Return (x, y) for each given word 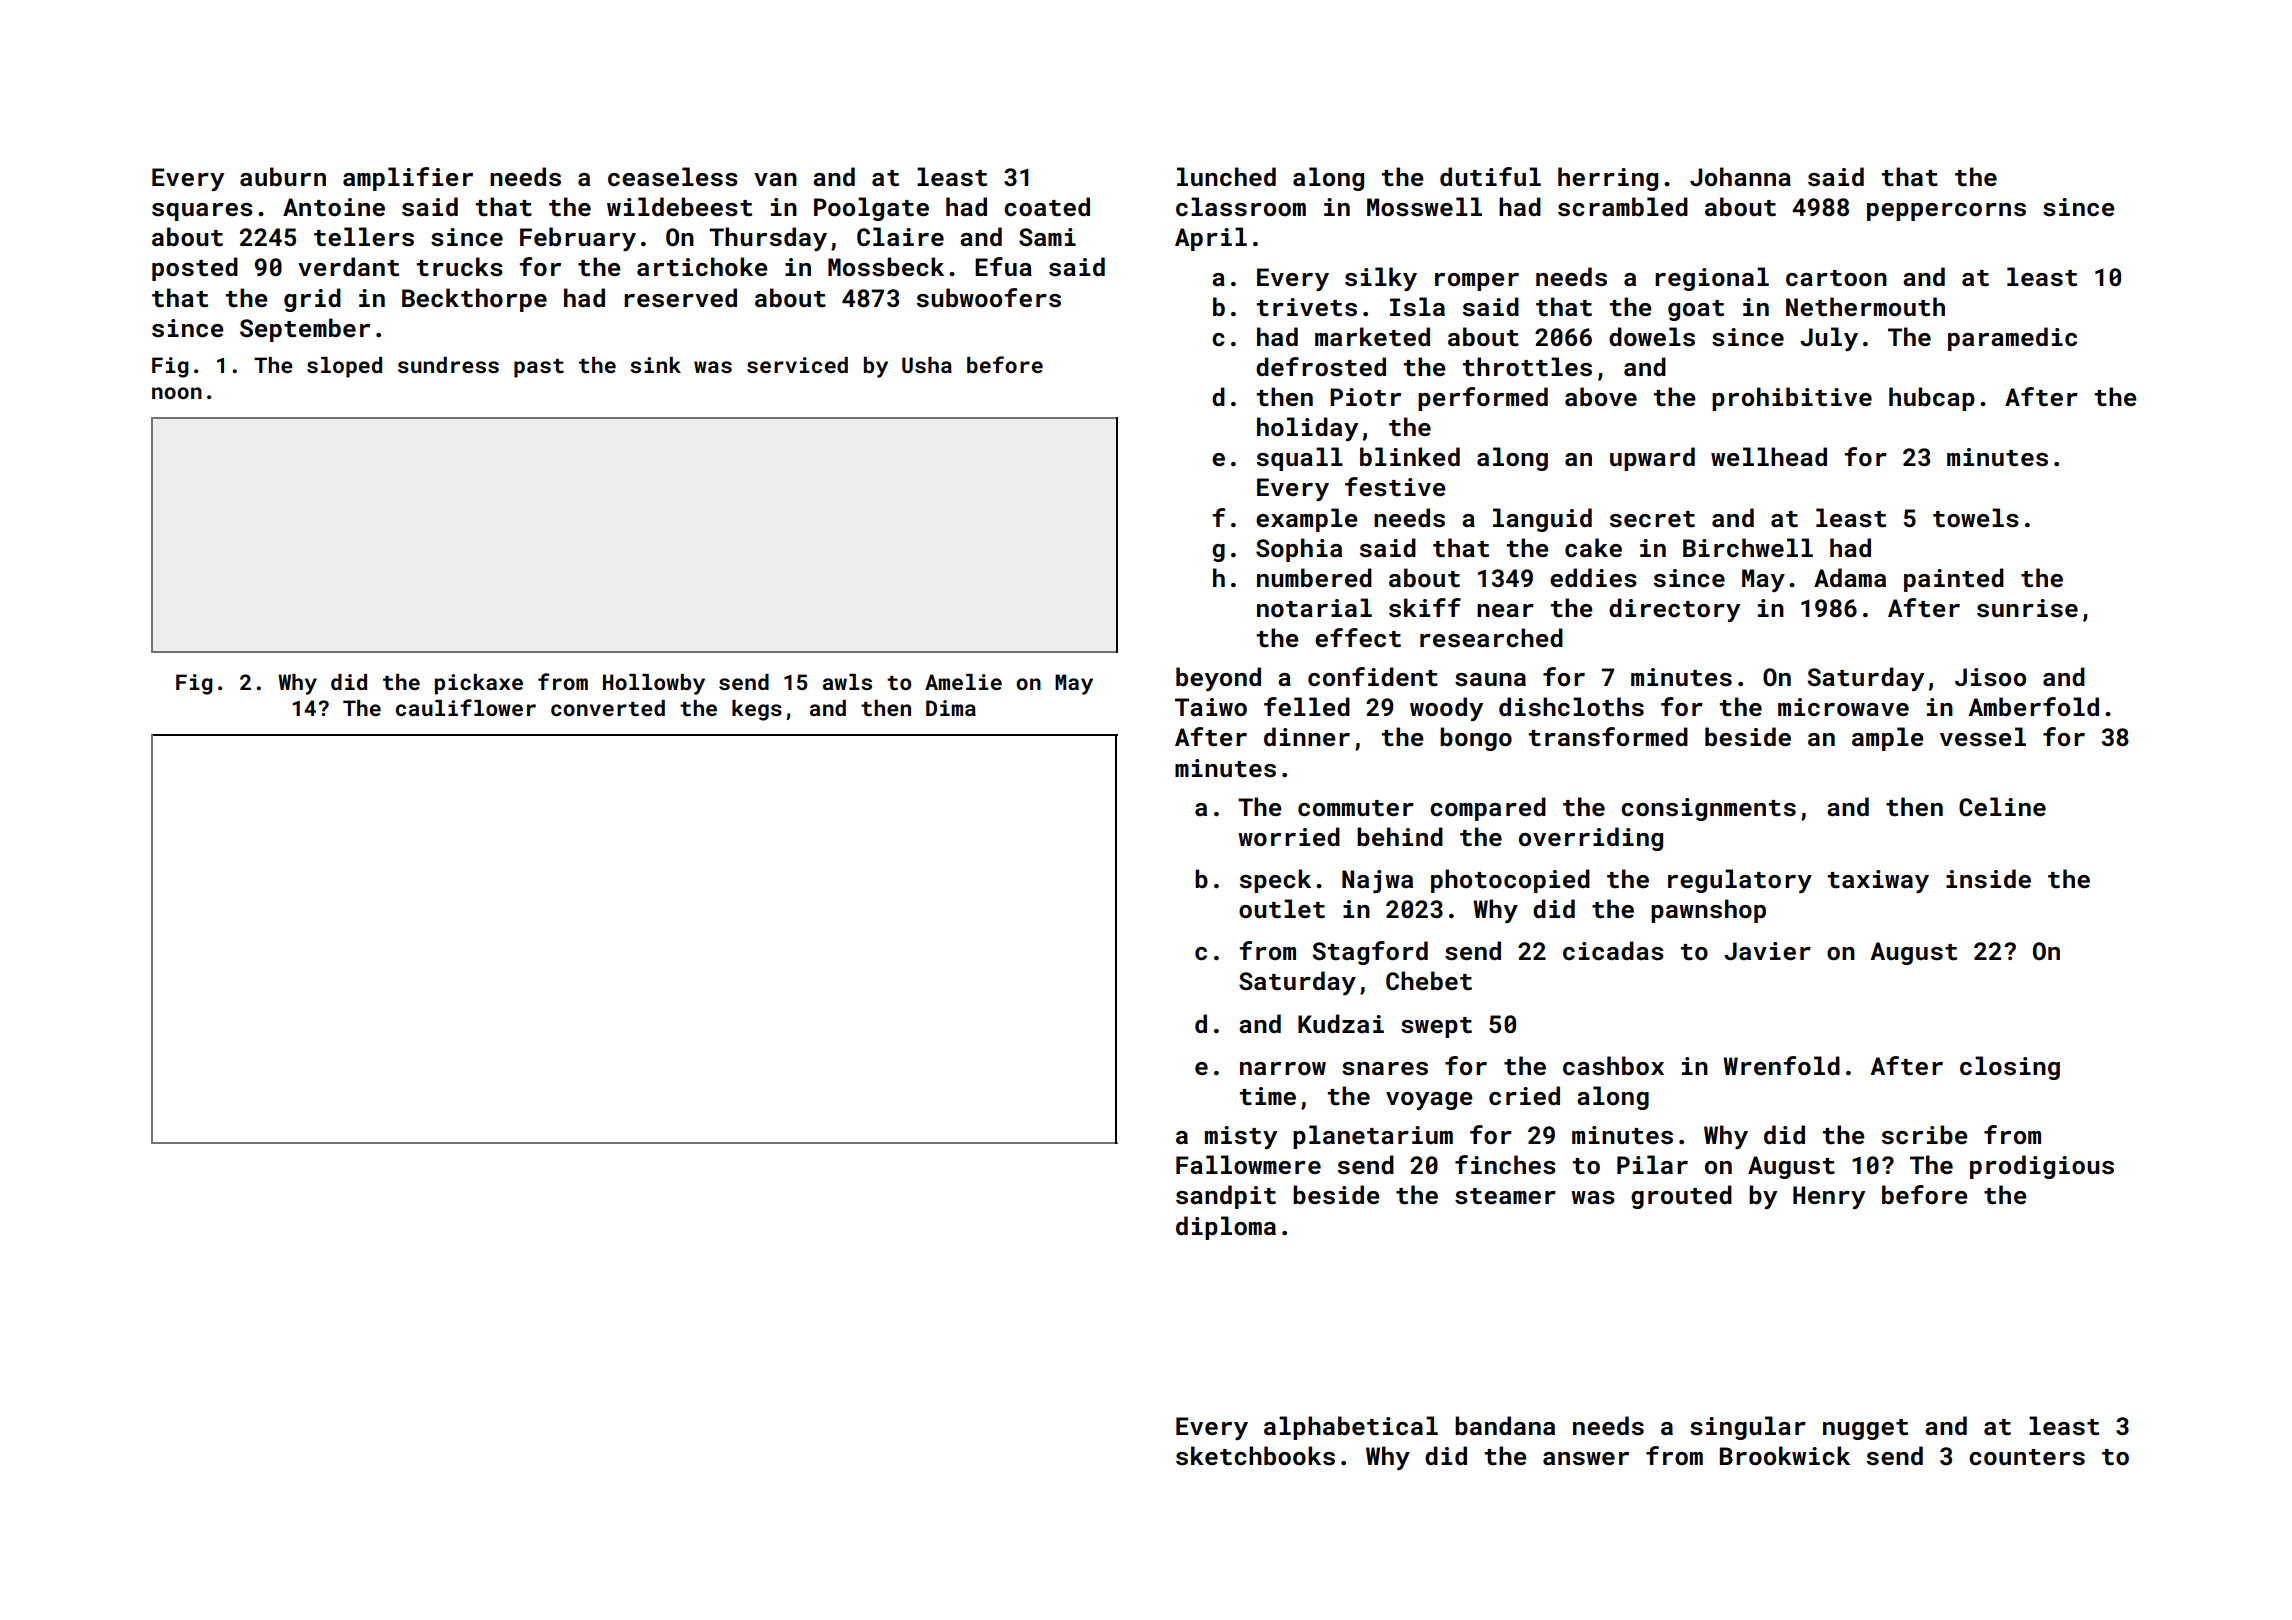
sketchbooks (1255, 1456)
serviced (797, 365)
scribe (1925, 1135)
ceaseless (673, 177)
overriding (1591, 839)
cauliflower (466, 707)
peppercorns (1946, 212)
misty (1241, 1137)
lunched (1226, 176)
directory (1674, 610)
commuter (1356, 808)
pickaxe (479, 684)
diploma (1226, 1228)
